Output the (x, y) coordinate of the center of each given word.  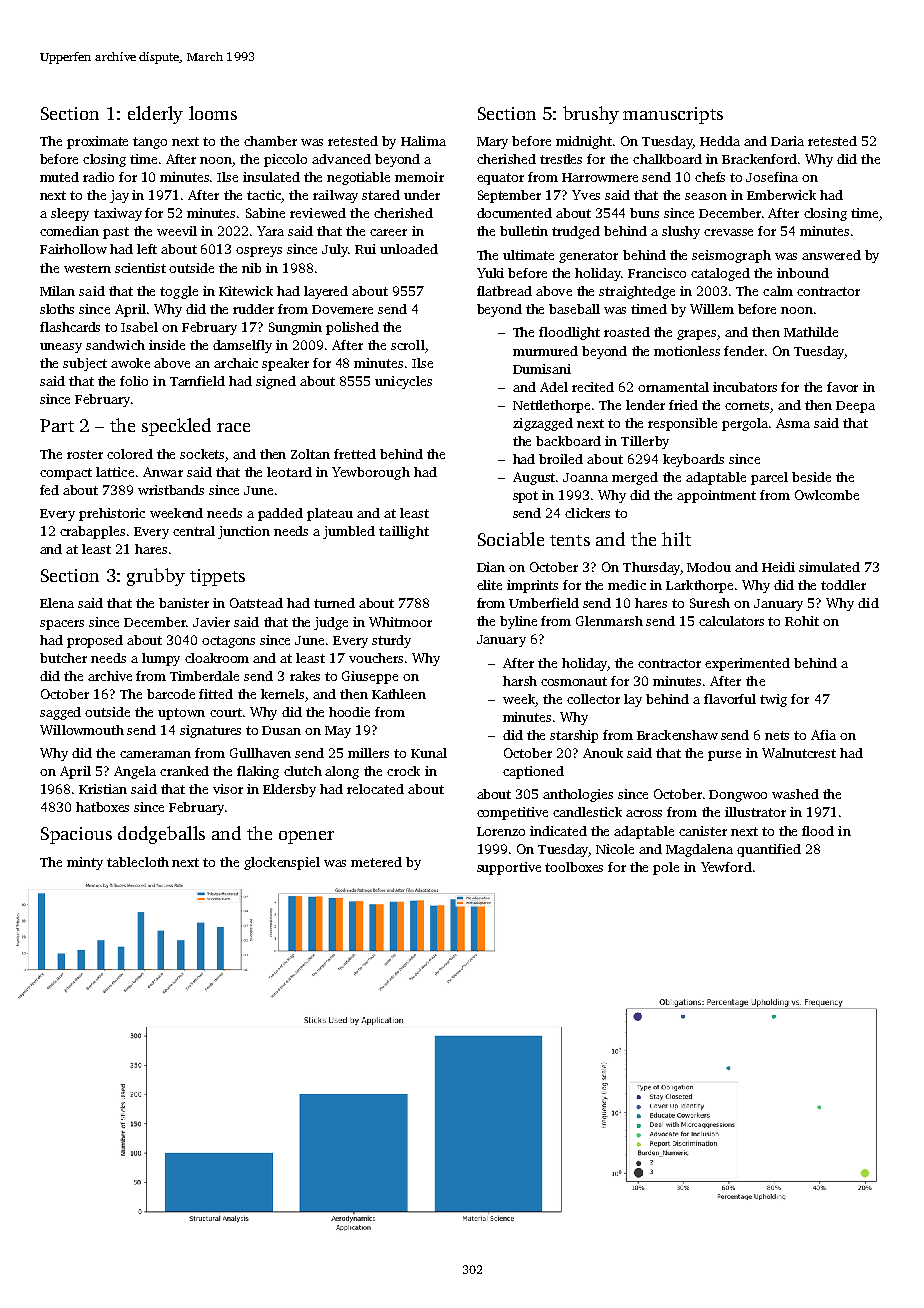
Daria (787, 141)
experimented (747, 664)
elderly (155, 115)
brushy (591, 115)
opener (306, 837)
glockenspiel (282, 863)
